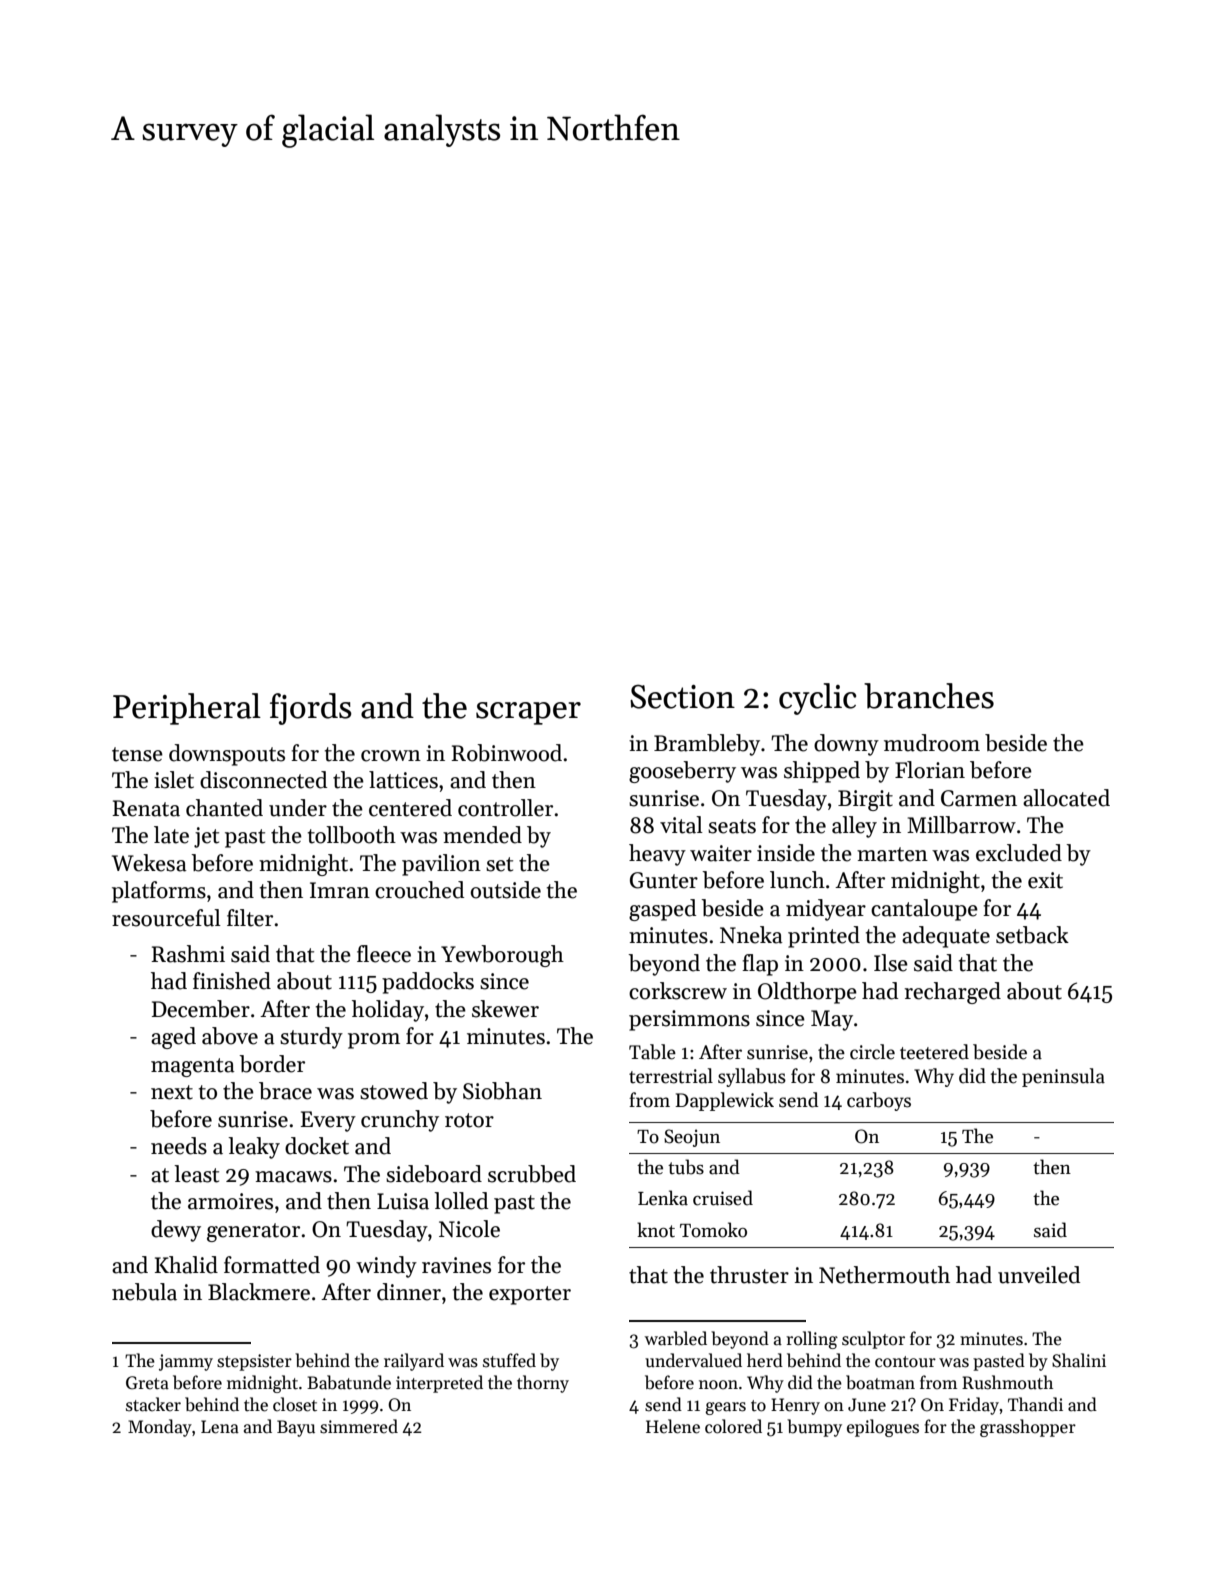  What do you see at coordinates (528, 713) in the page?
I see `scraper` at bounding box center [528, 713].
